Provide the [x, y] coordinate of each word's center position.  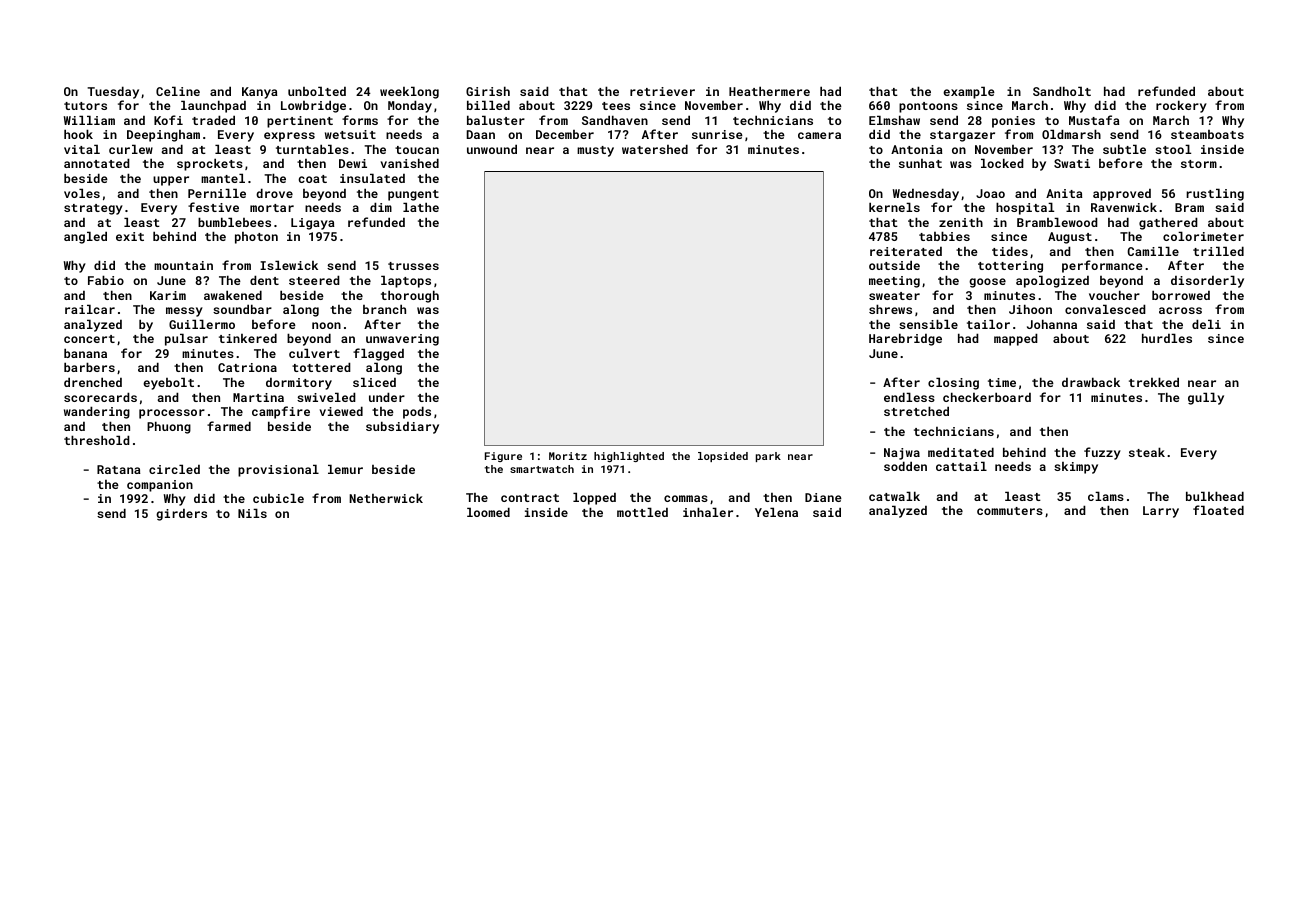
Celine [178, 91]
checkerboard [987, 397]
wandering [97, 412]
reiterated [906, 251]
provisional [278, 470]
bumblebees [234, 222]
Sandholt [1062, 91]
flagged [378, 354]
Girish [488, 91]
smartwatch [542, 469]
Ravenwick [1124, 207]
